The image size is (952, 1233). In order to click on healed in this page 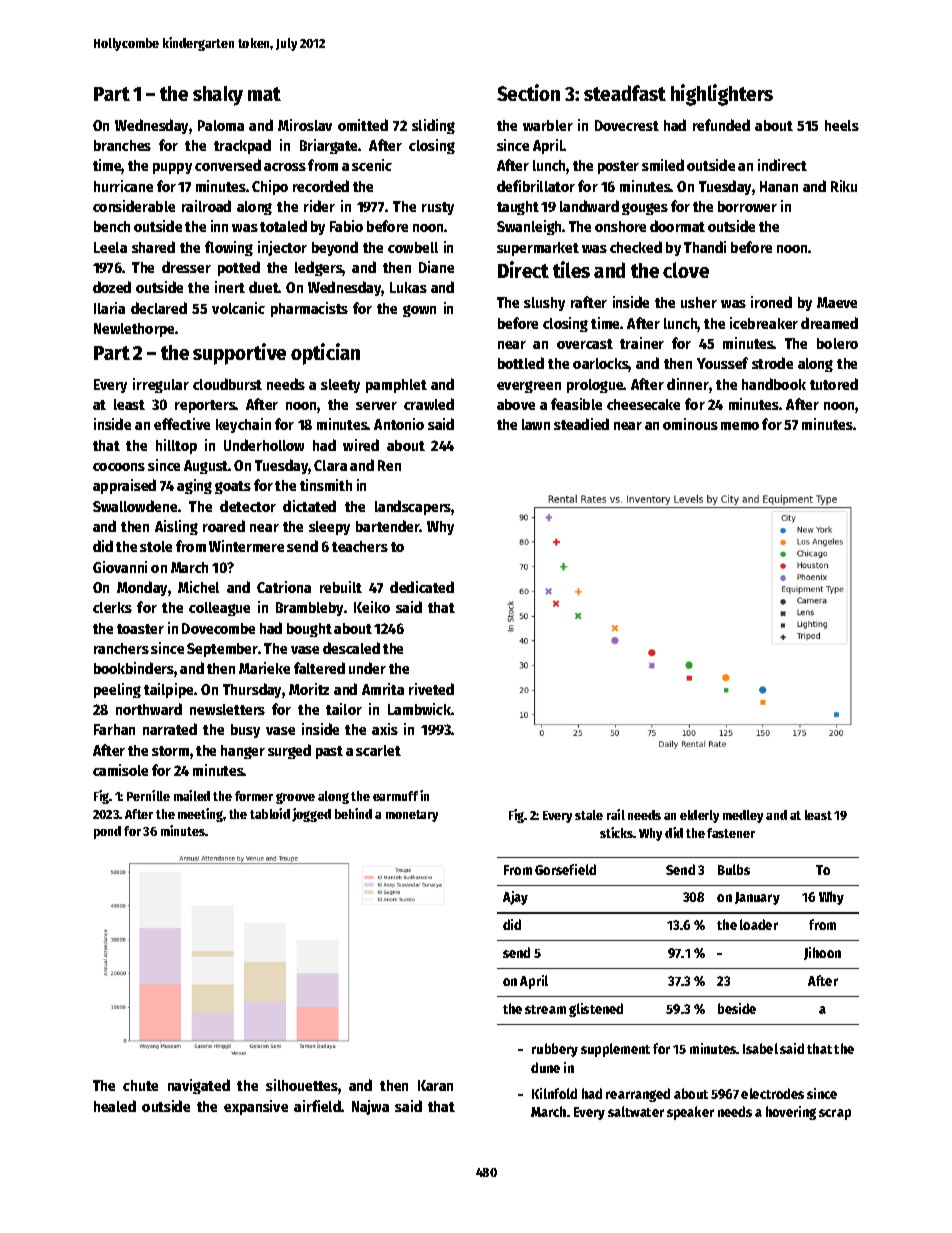, I will do `click(115, 1106)`.
